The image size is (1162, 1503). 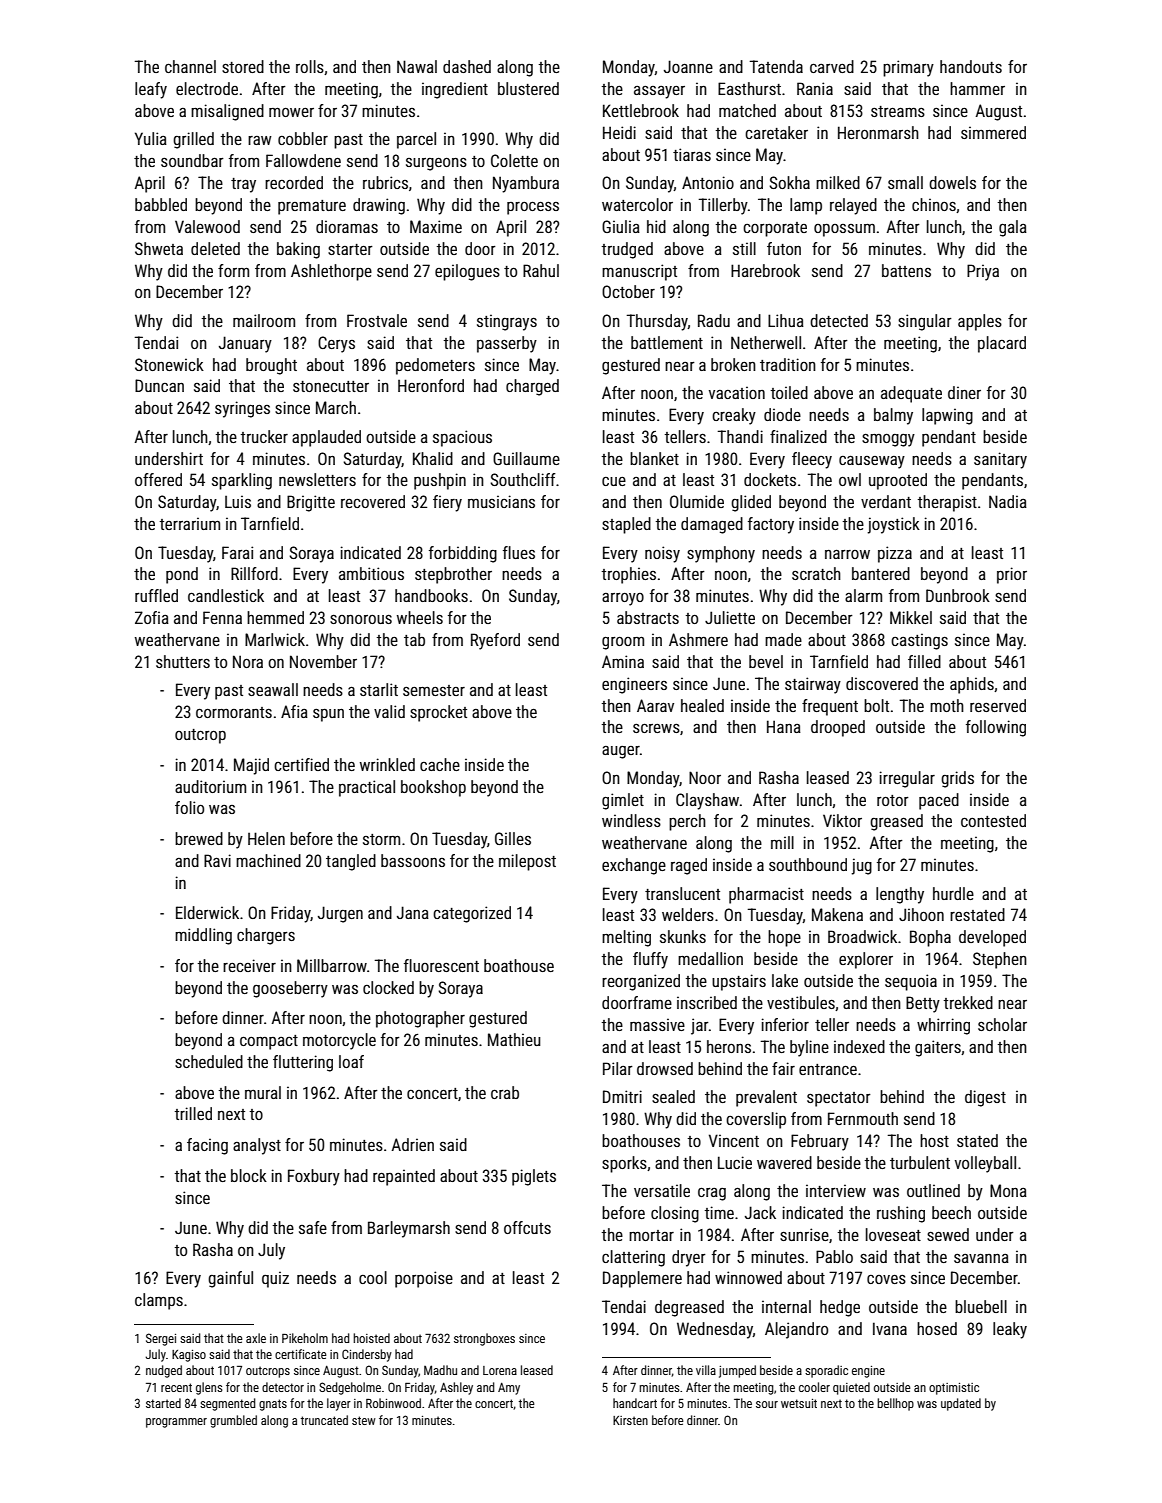 What do you see at coordinates (971, 66) in the screenshot?
I see `handouts` at bounding box center [971, 66].
